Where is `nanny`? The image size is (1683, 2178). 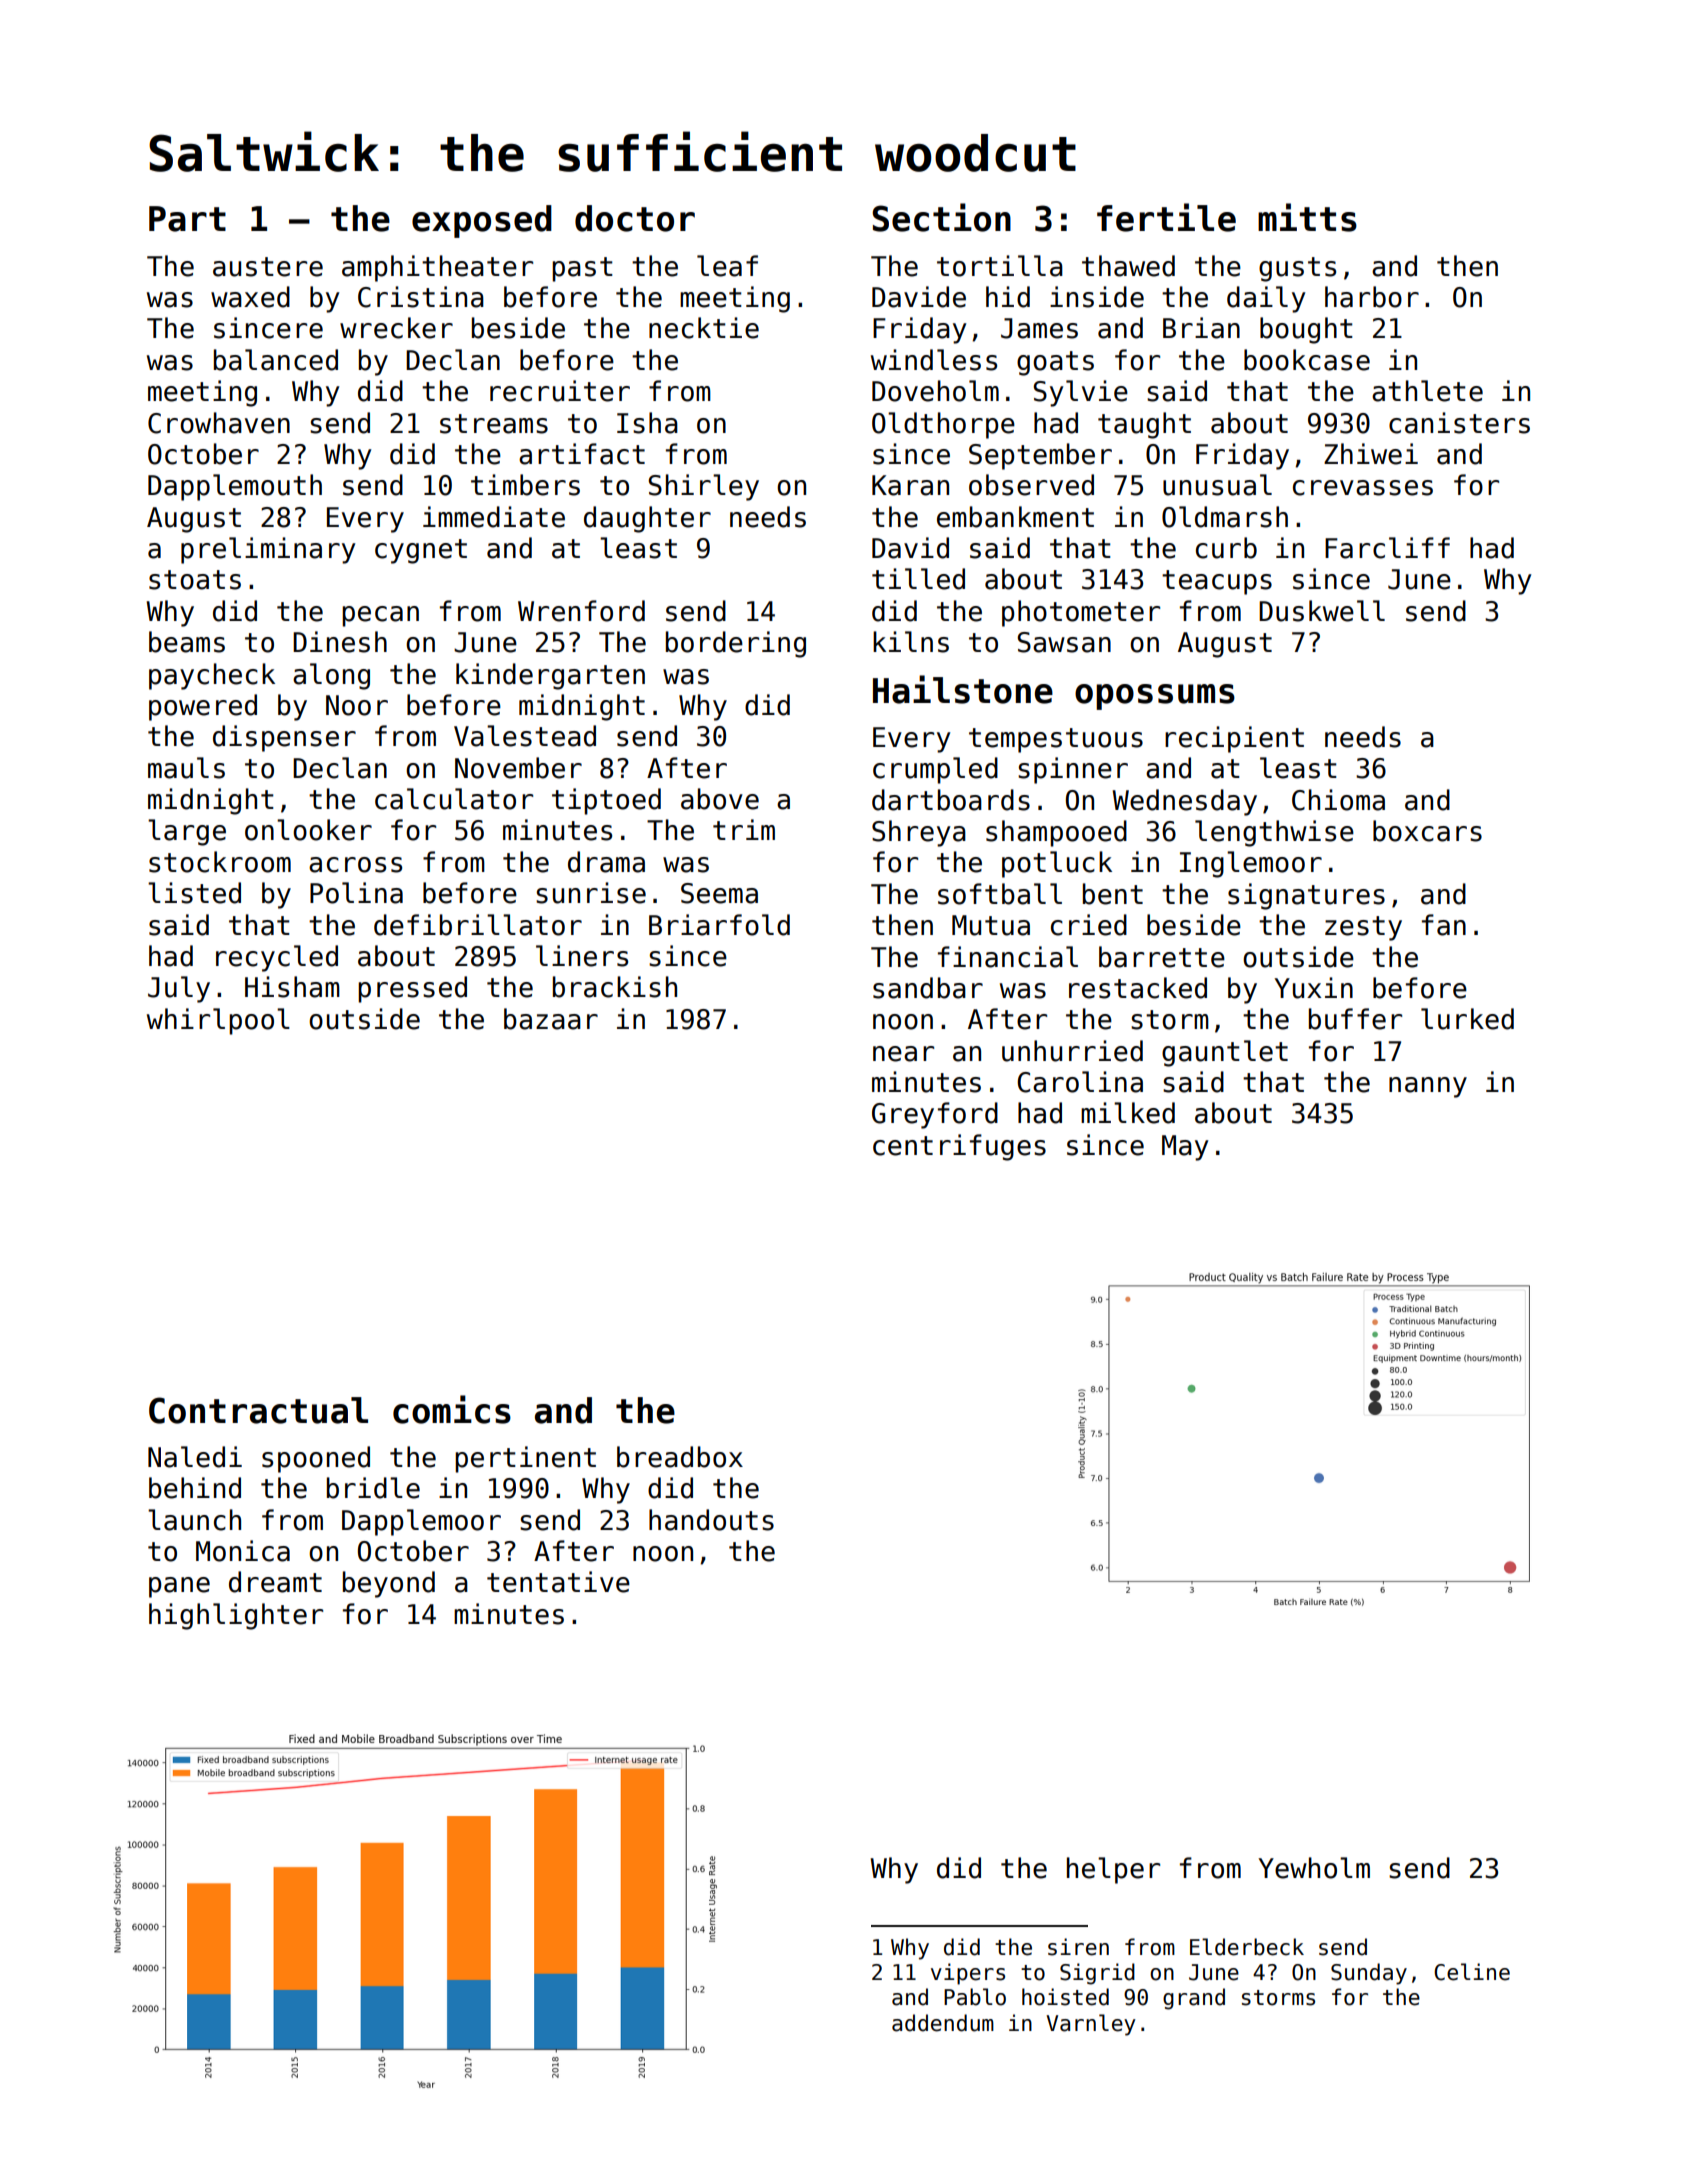
nanny is located at coordinates (1428, 1087).
